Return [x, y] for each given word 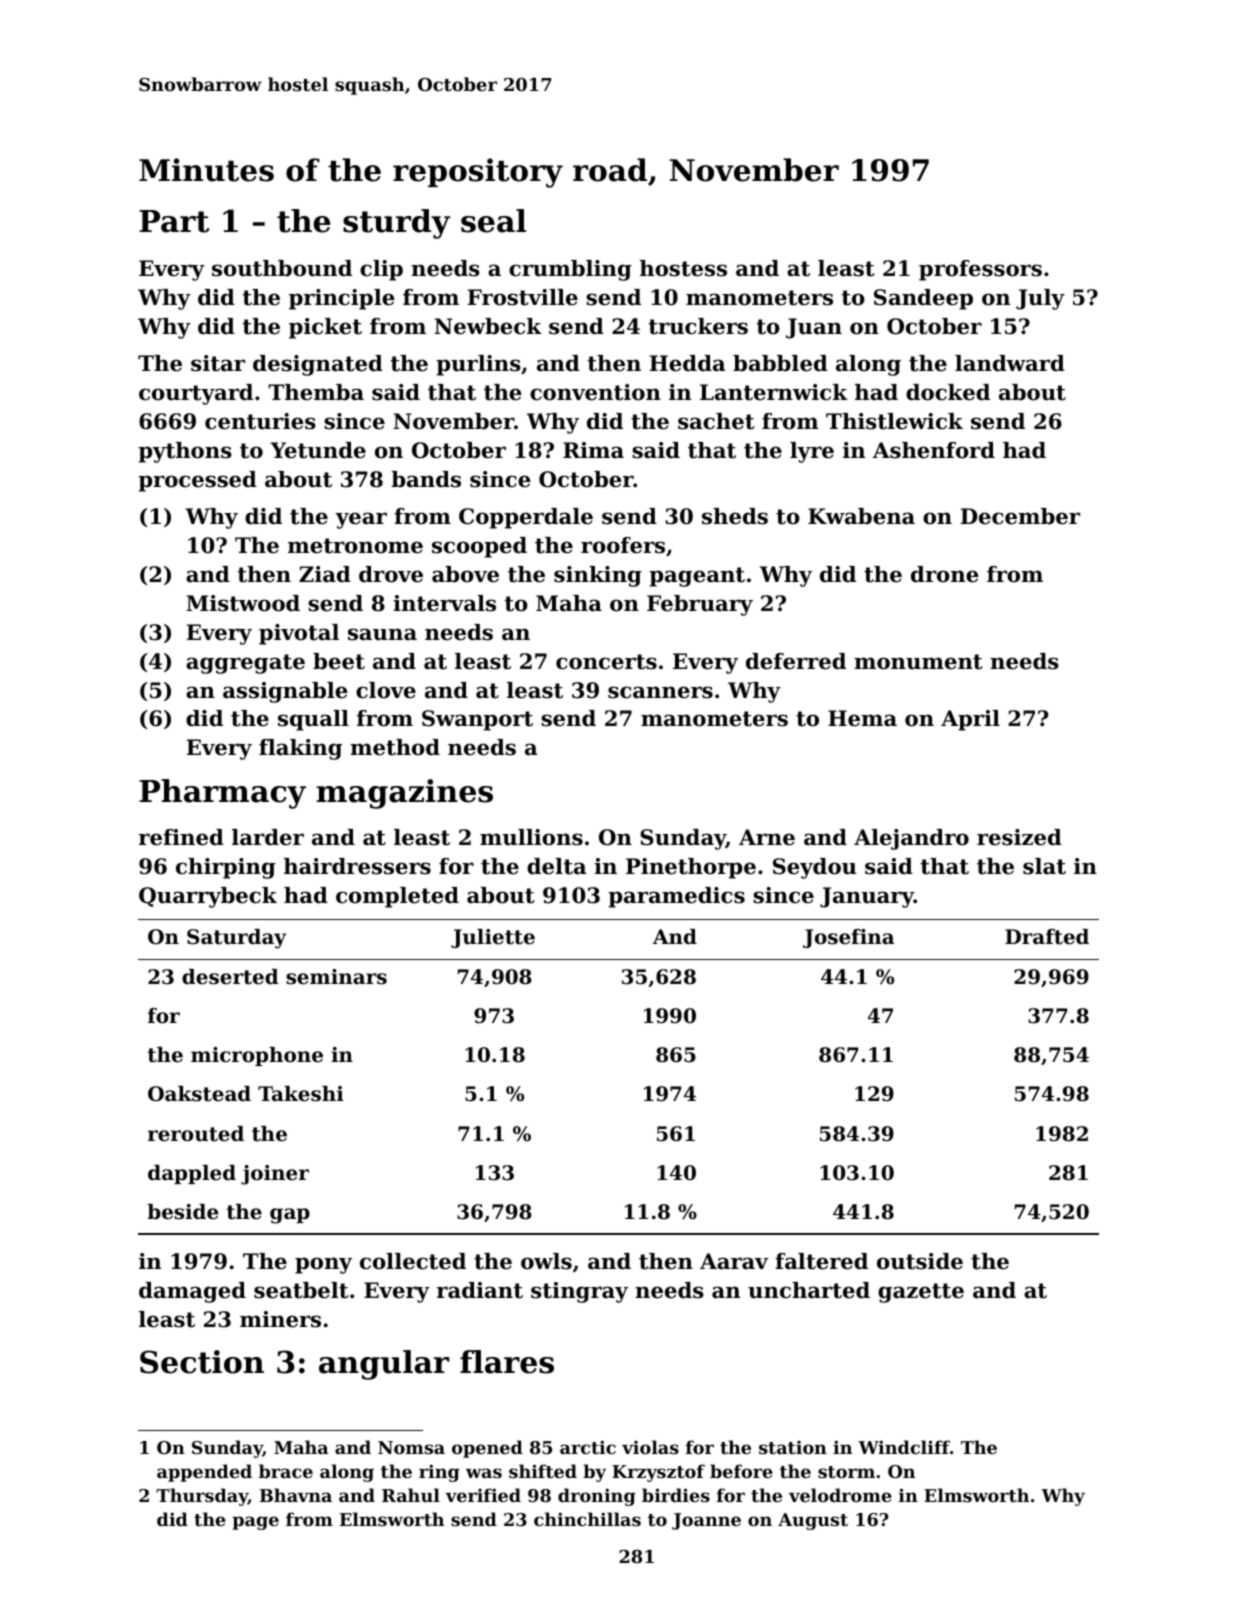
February [700, 605]
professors [980, 270]
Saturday [237, 939]
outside [920, 1261]
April [970, 720]
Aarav [734, 1261]
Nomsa [411, 1447]
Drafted [1047, 937]
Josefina [848, 938]
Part [174, 221]
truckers [698, 326]
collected [413, 1261]
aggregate [245, 664]
